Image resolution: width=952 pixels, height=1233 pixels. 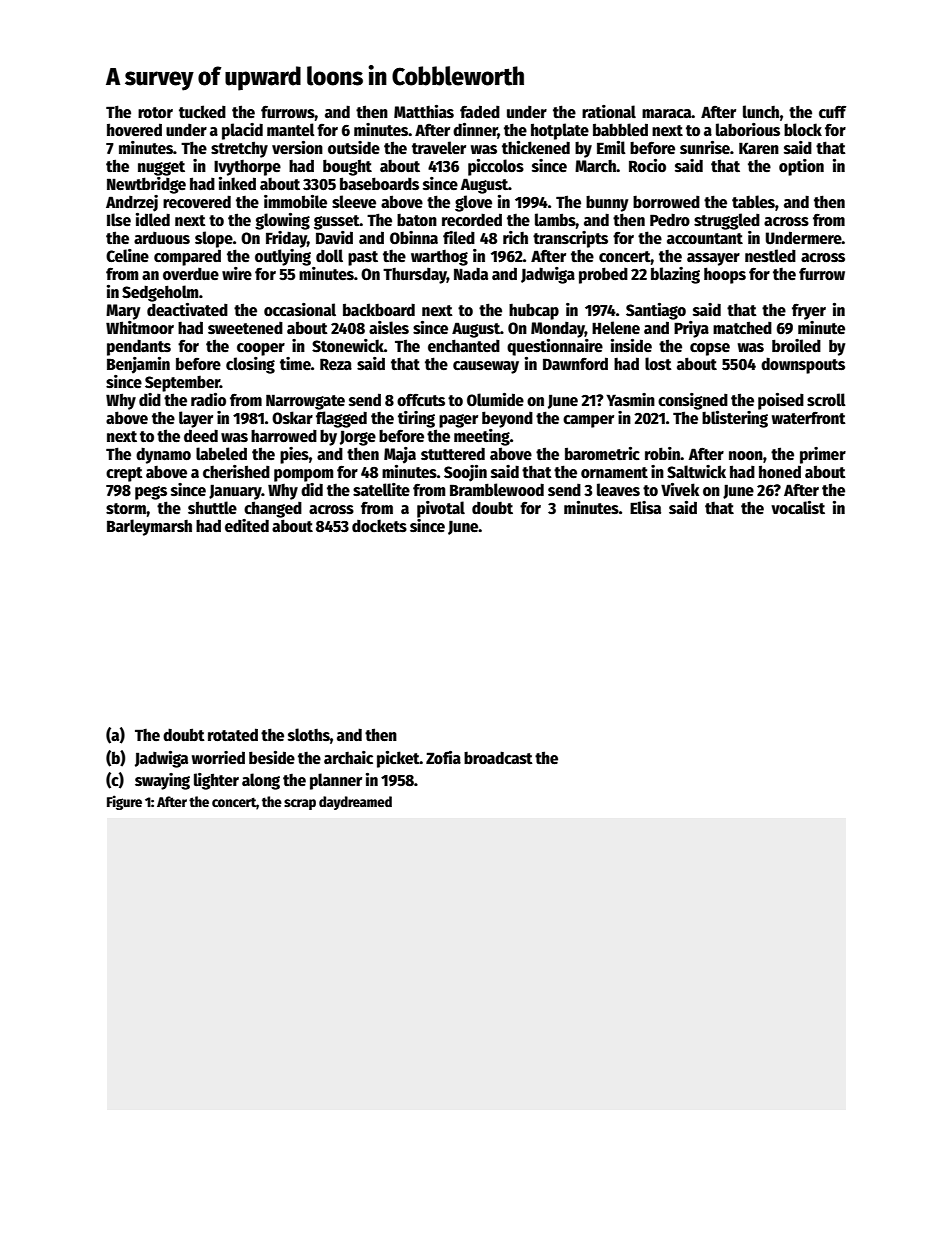 I want to click on matched, so click(x=742, y=328).
